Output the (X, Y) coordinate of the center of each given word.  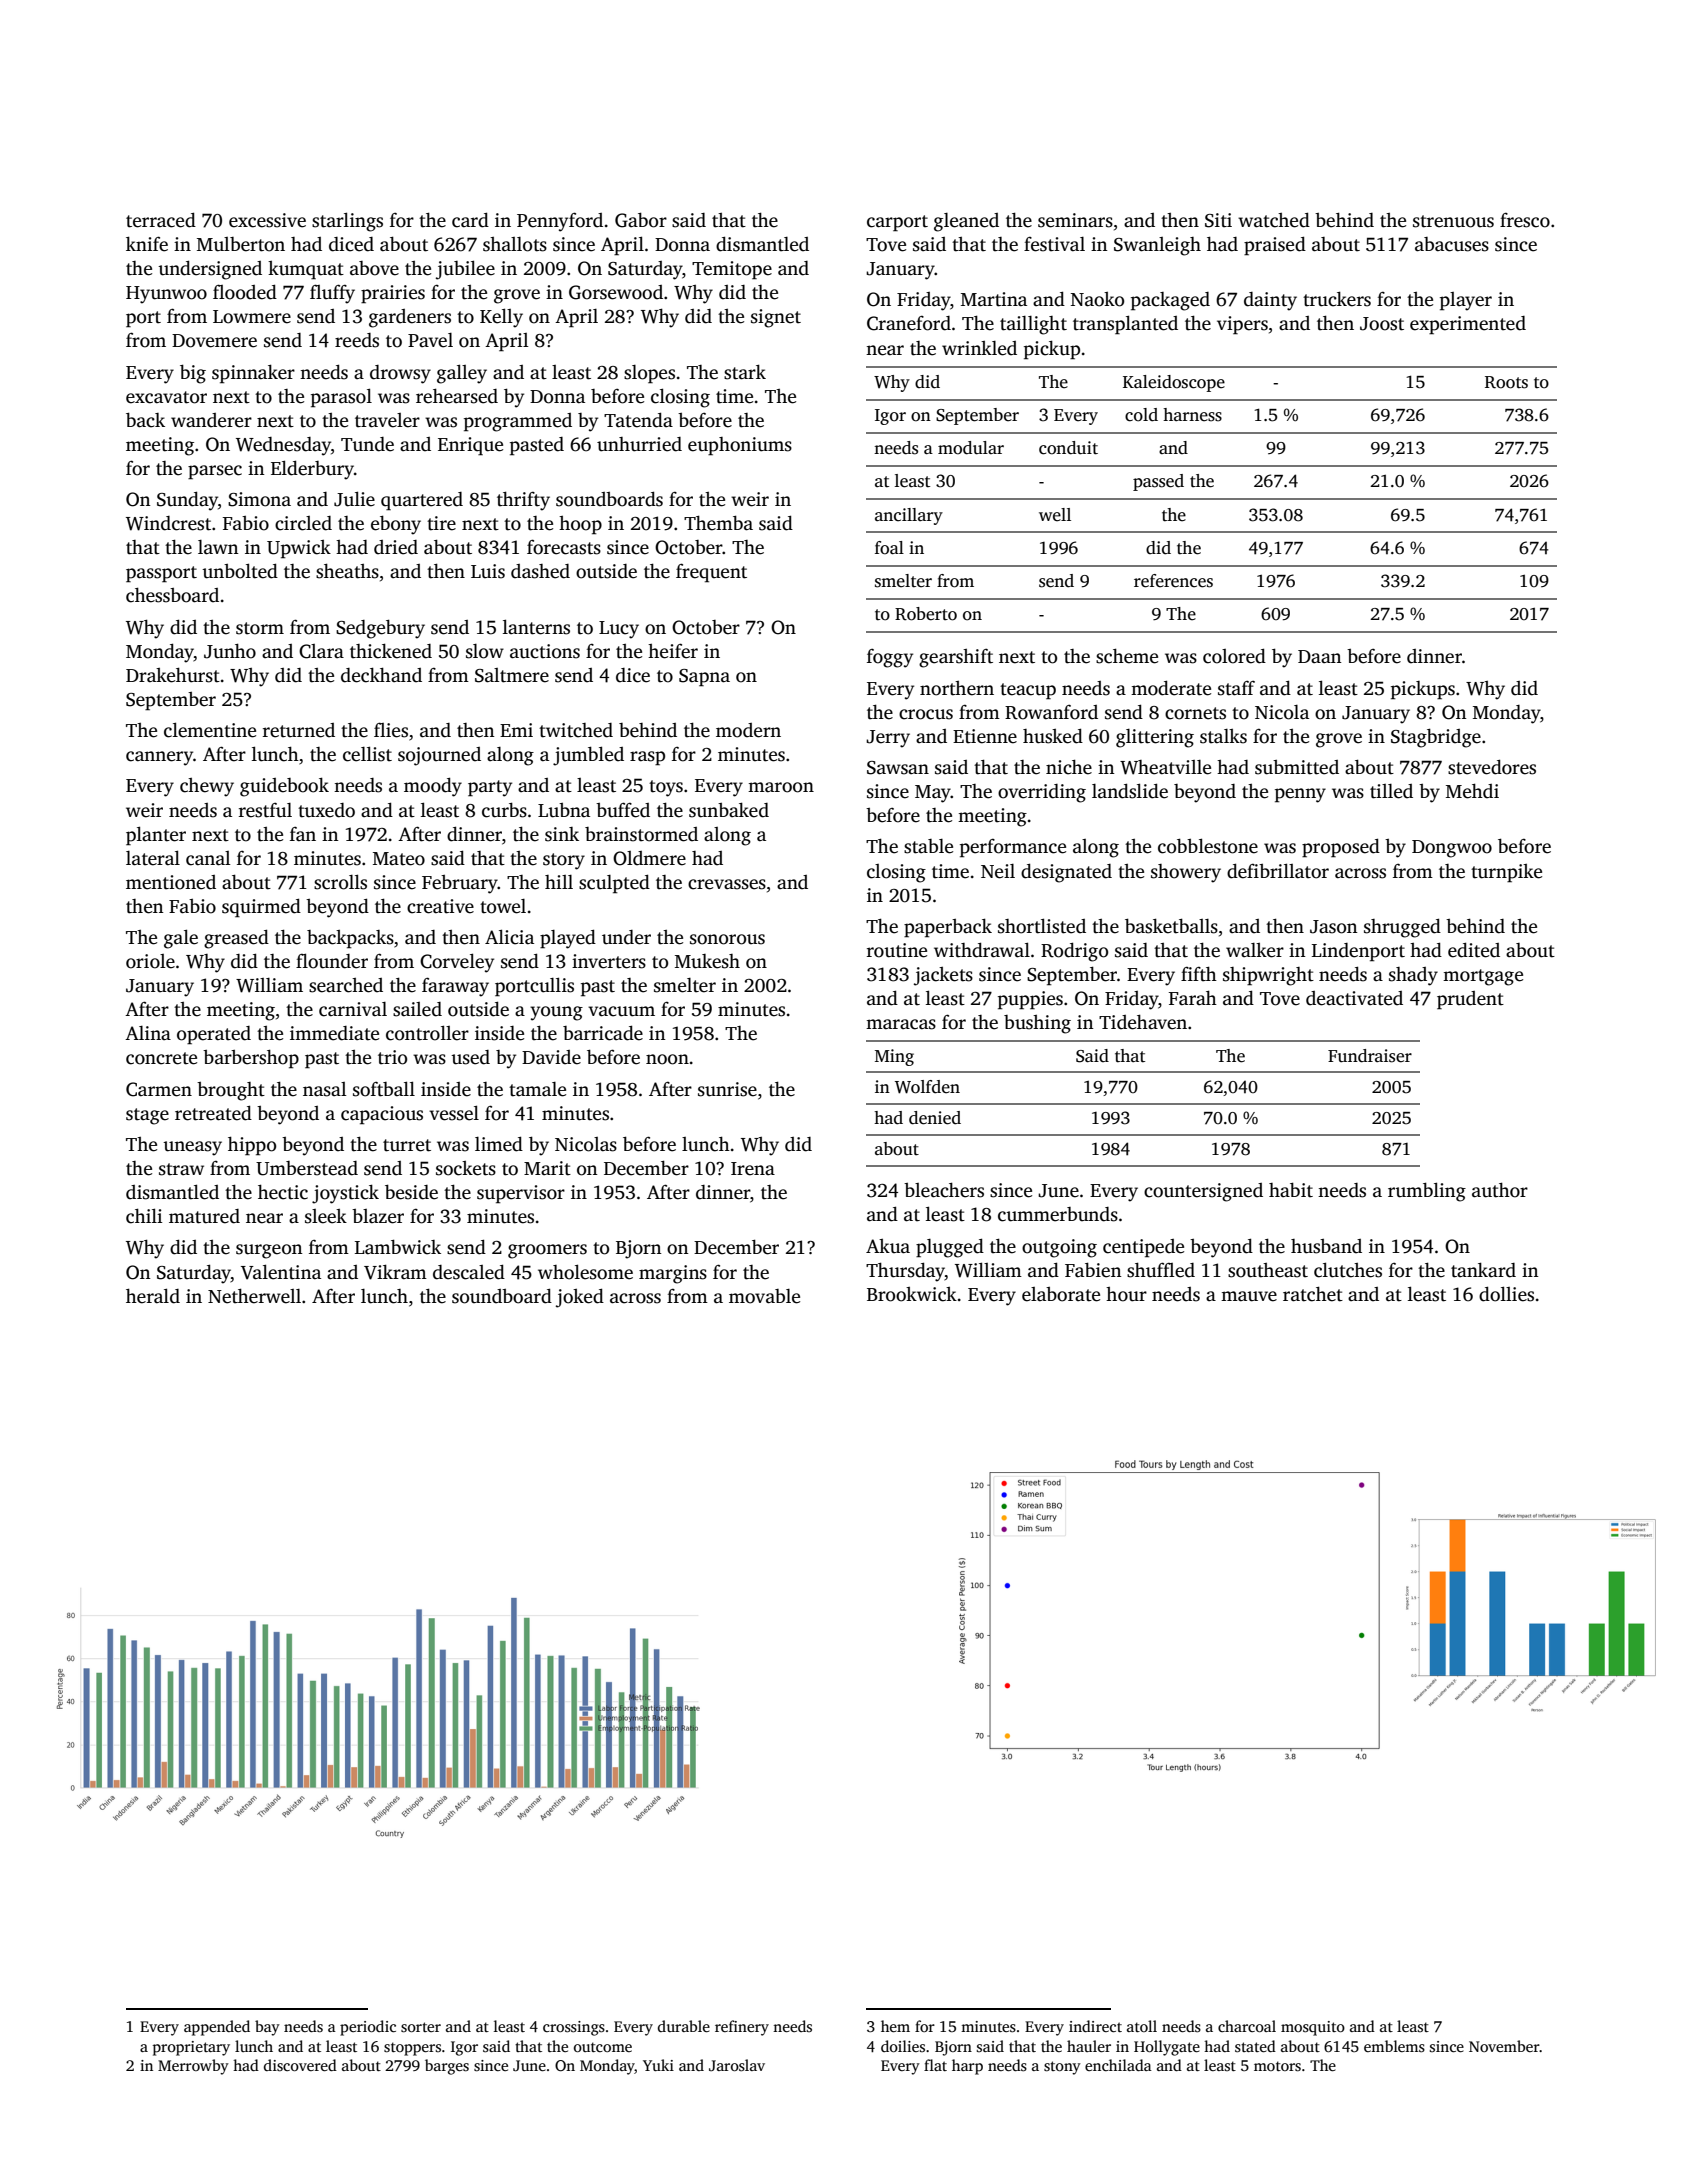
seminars (1075, 220)
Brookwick (912, 1294)
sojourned (439, 756)
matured (204, 1216)
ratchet (1313, 1294)
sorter (421, 2027)
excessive (267, 220)
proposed (1341, 848)
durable (684, 2026)
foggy (890, 658)
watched (1274, 220)
